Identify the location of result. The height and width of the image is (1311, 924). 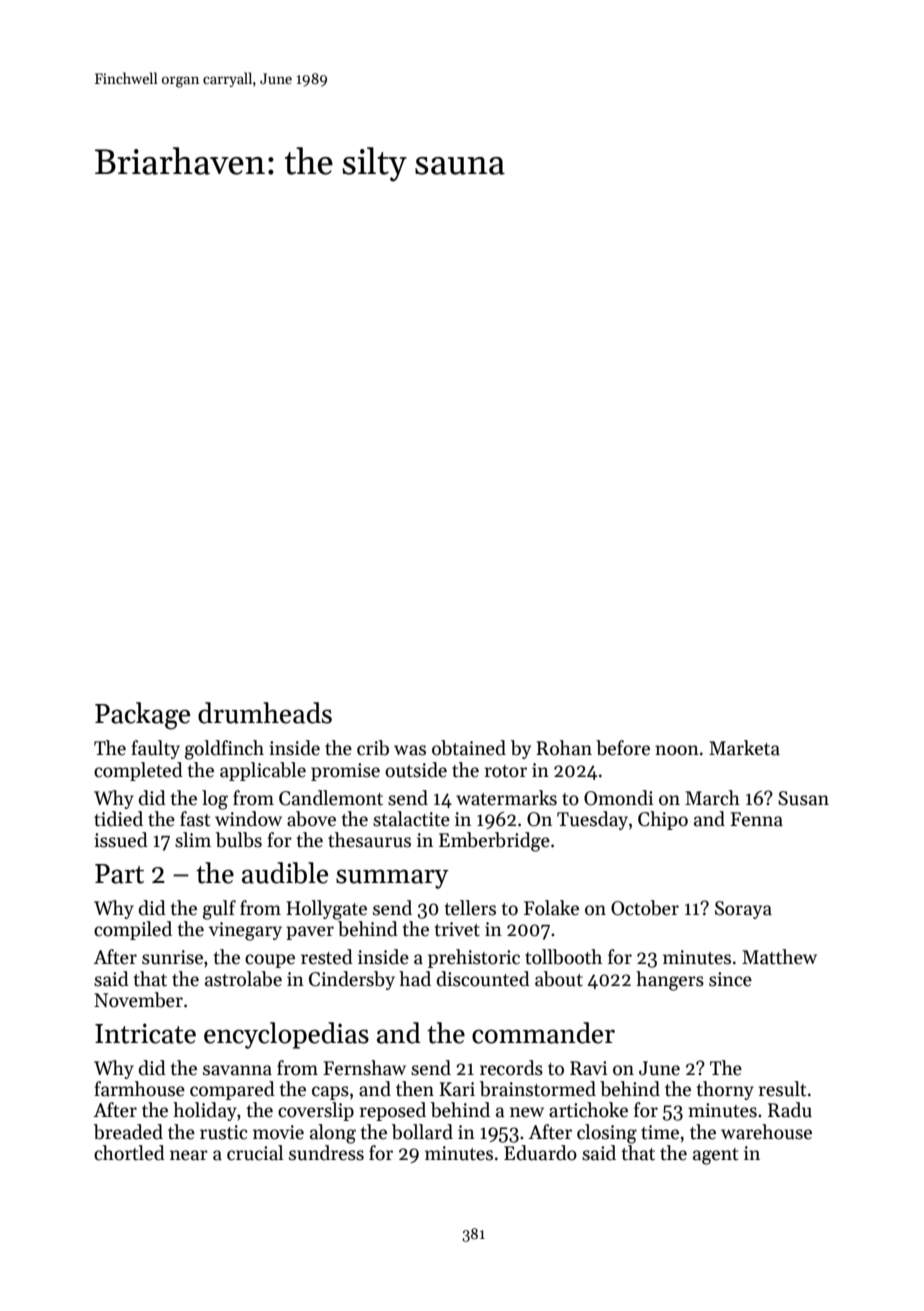
(783, 1089).
